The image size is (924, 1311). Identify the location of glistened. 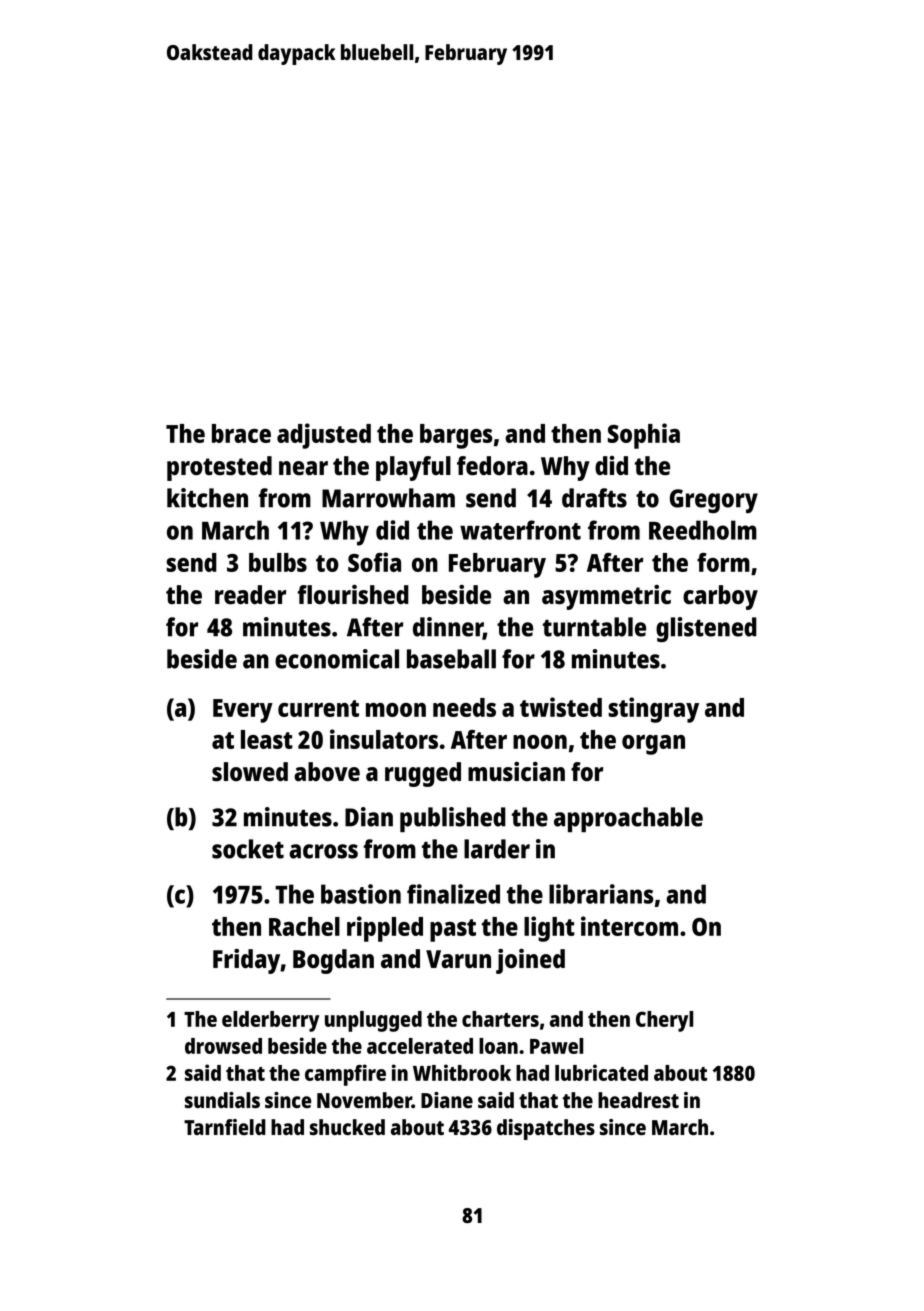
(706, 629).
